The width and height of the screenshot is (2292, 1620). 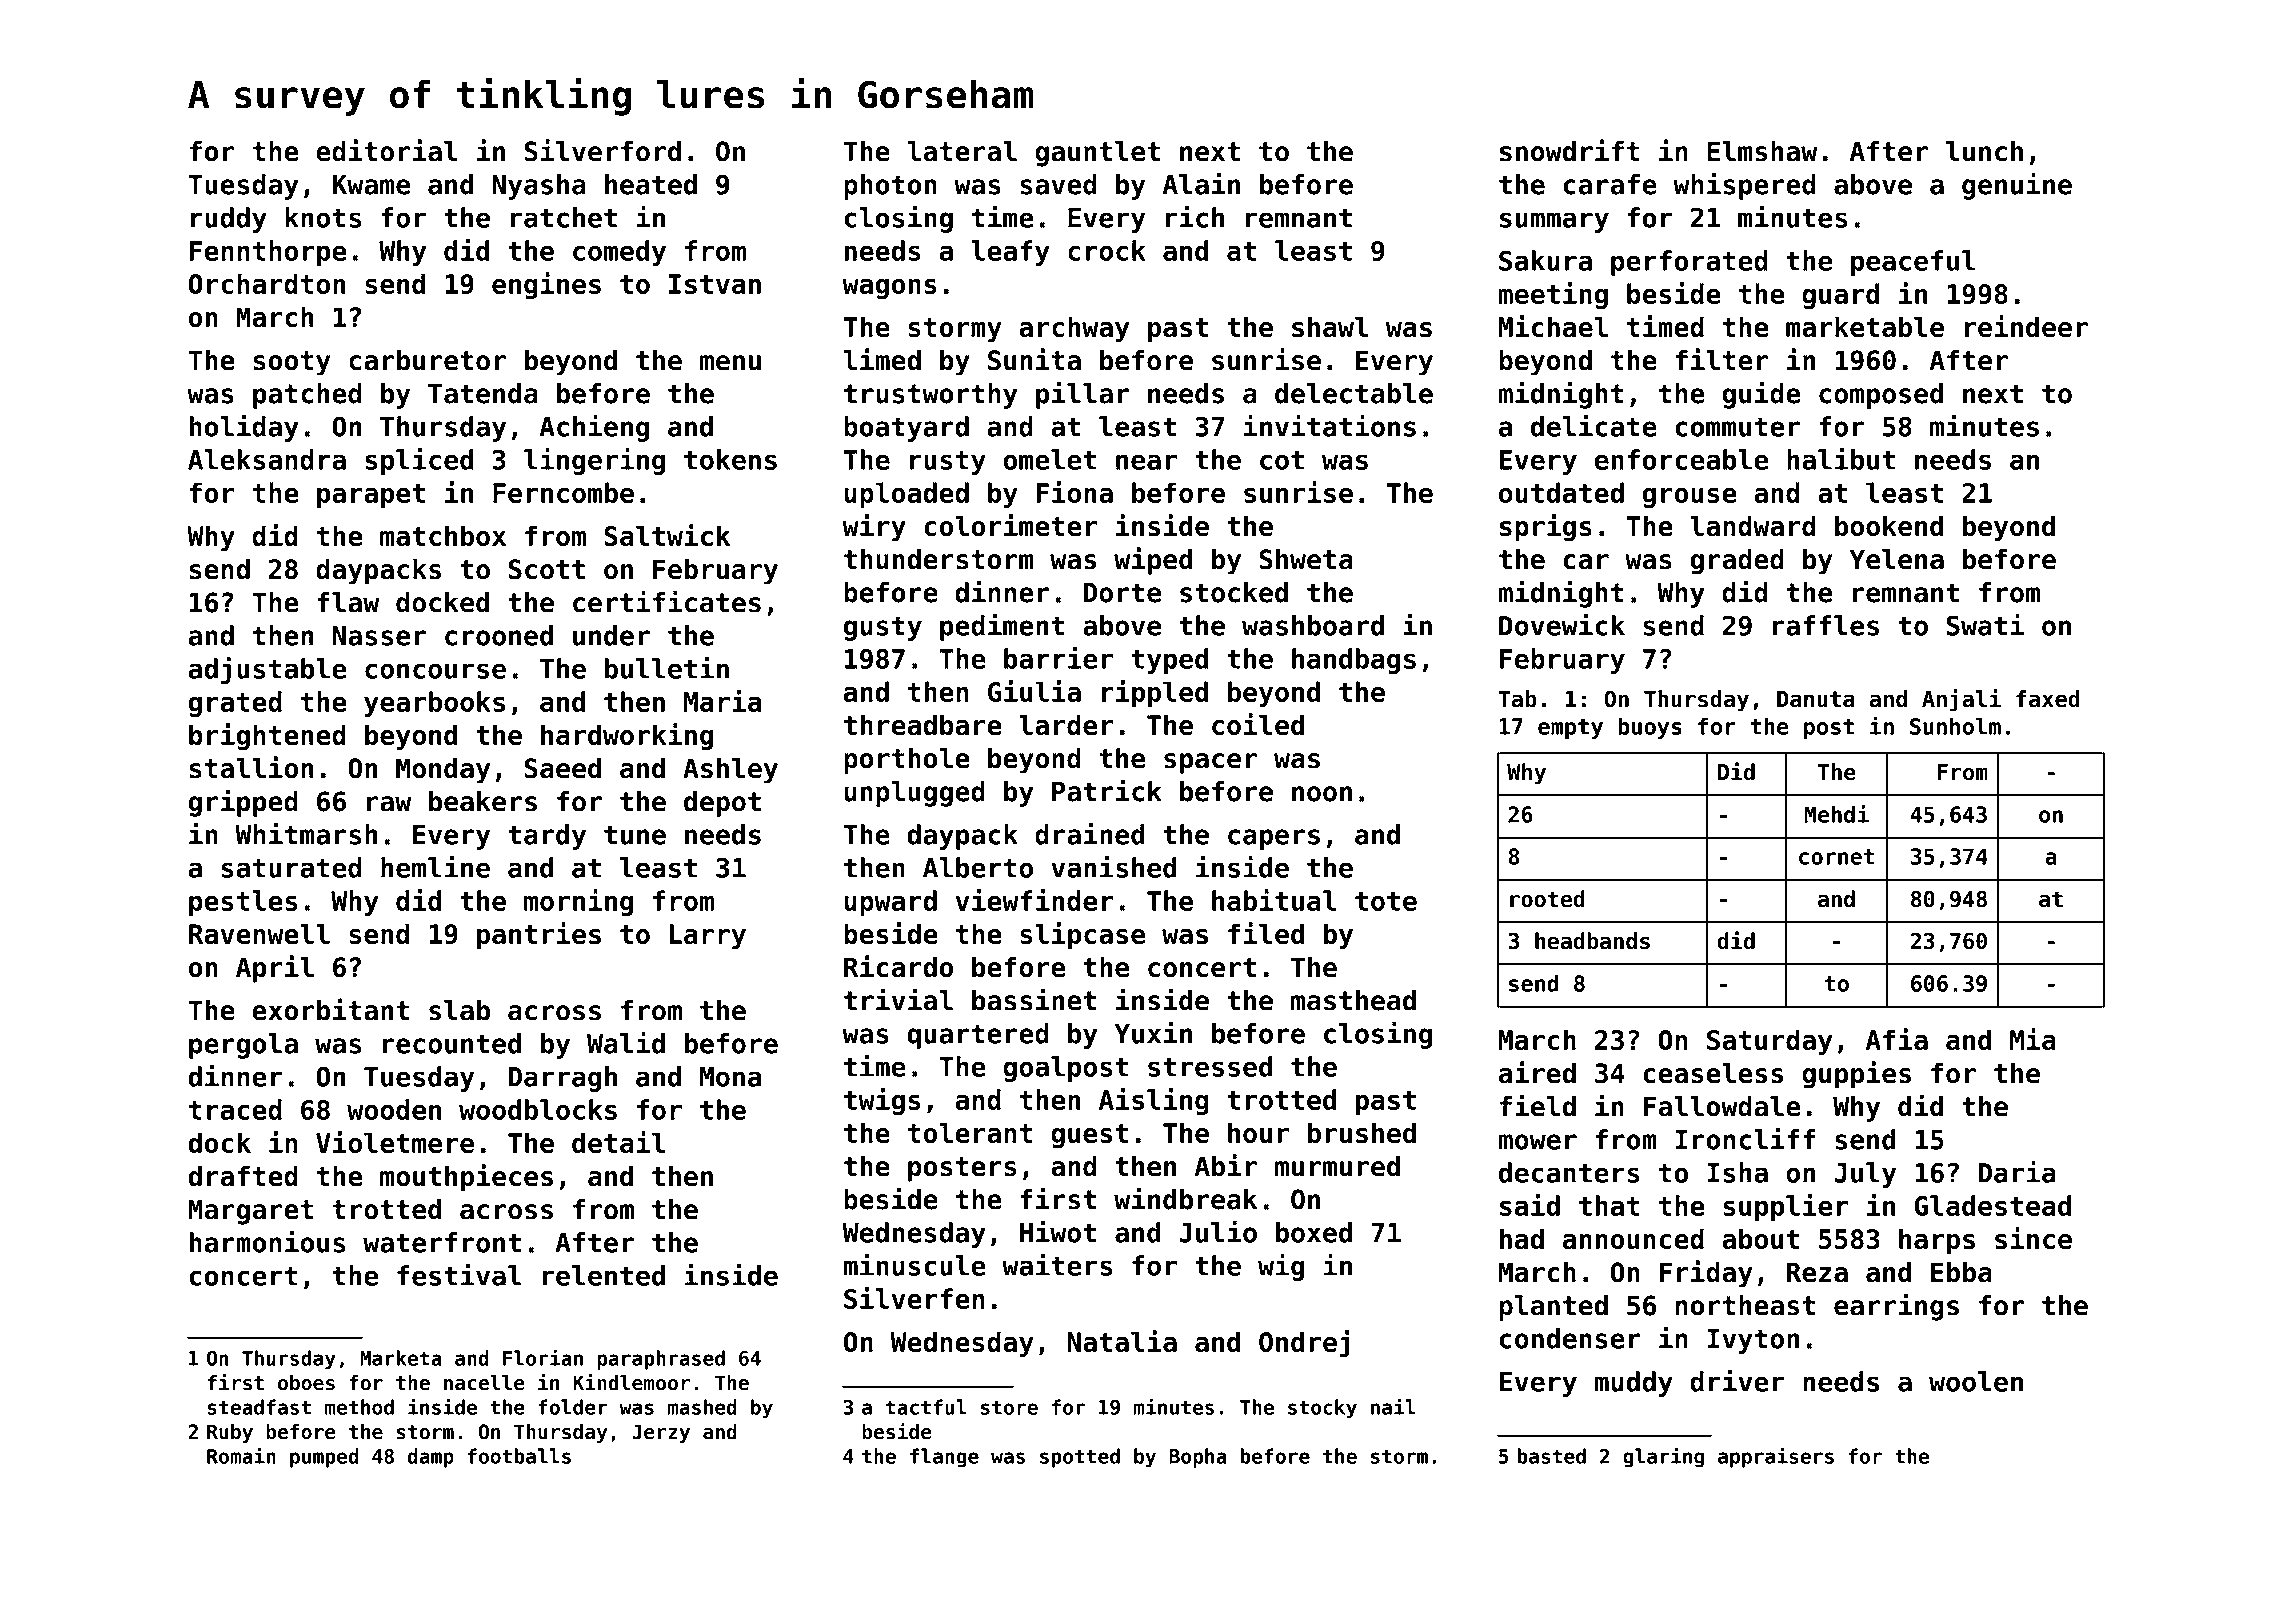 I want to click on uploaded, so click(x=906, y=495).
